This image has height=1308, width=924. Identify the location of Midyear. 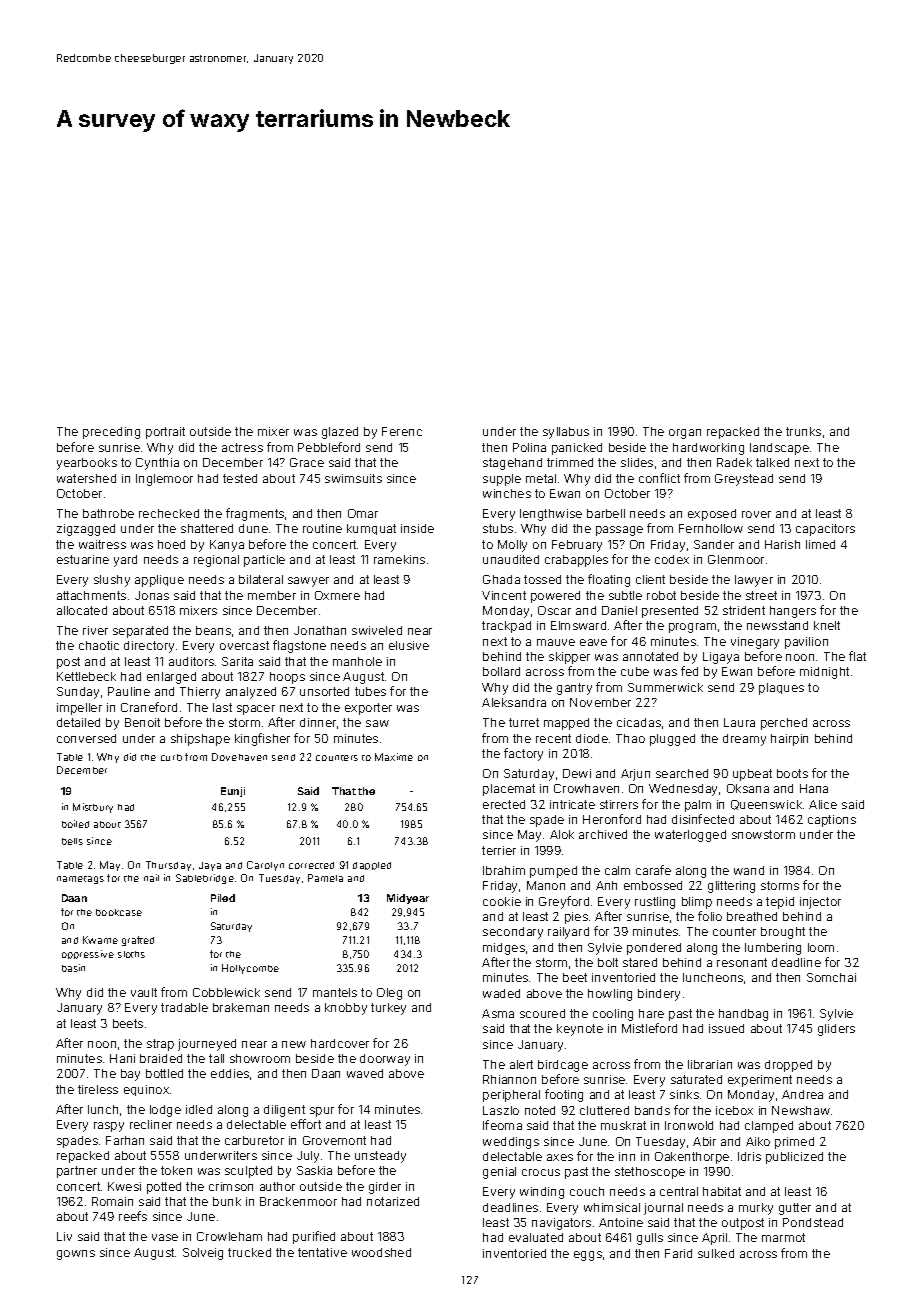
(408, 899).
